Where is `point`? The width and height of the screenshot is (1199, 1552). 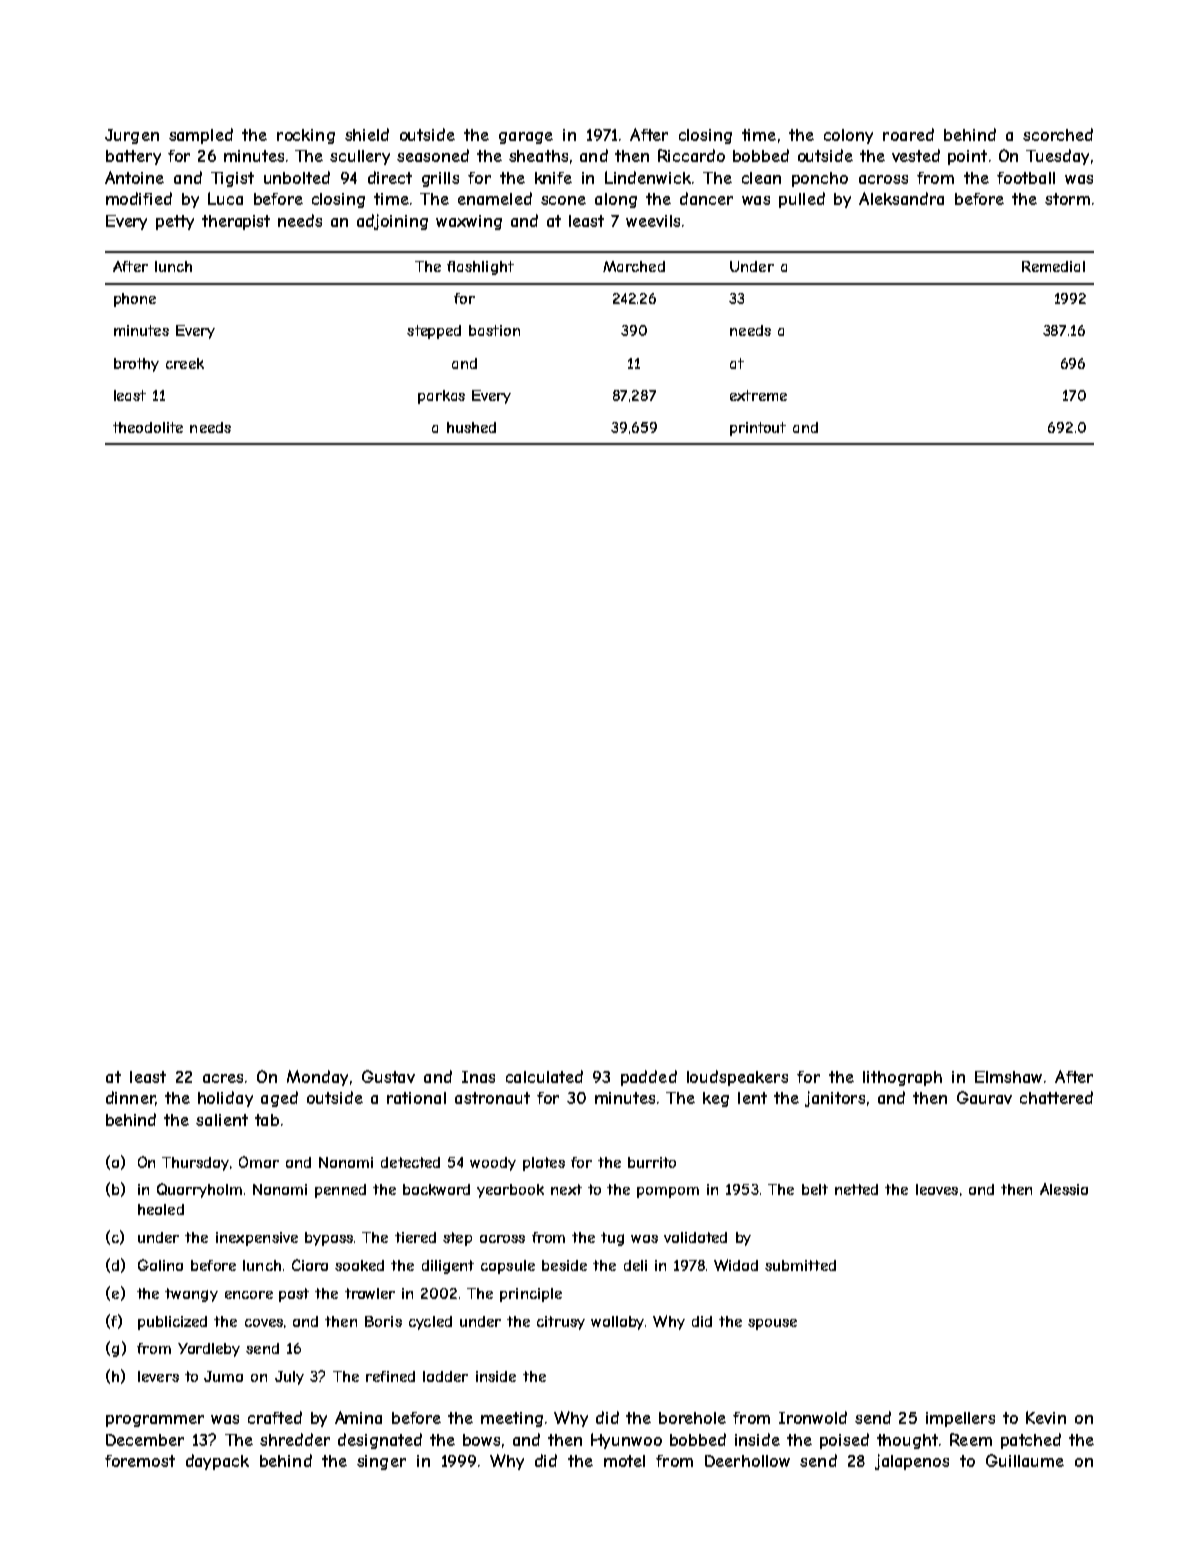
point is located at coordinates (967, 157).
